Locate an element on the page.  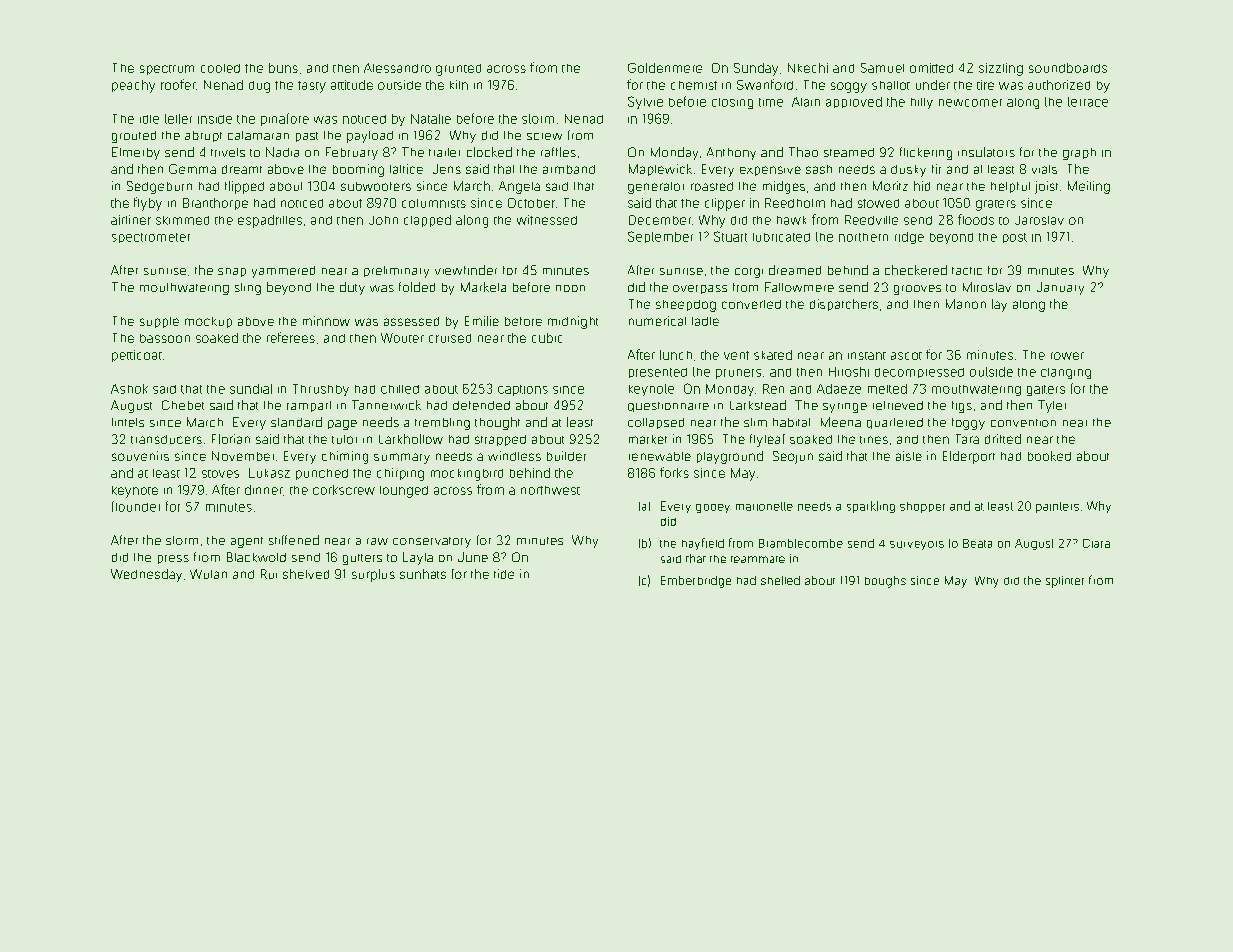
Tyler is located at coordinates (1052, 406).
